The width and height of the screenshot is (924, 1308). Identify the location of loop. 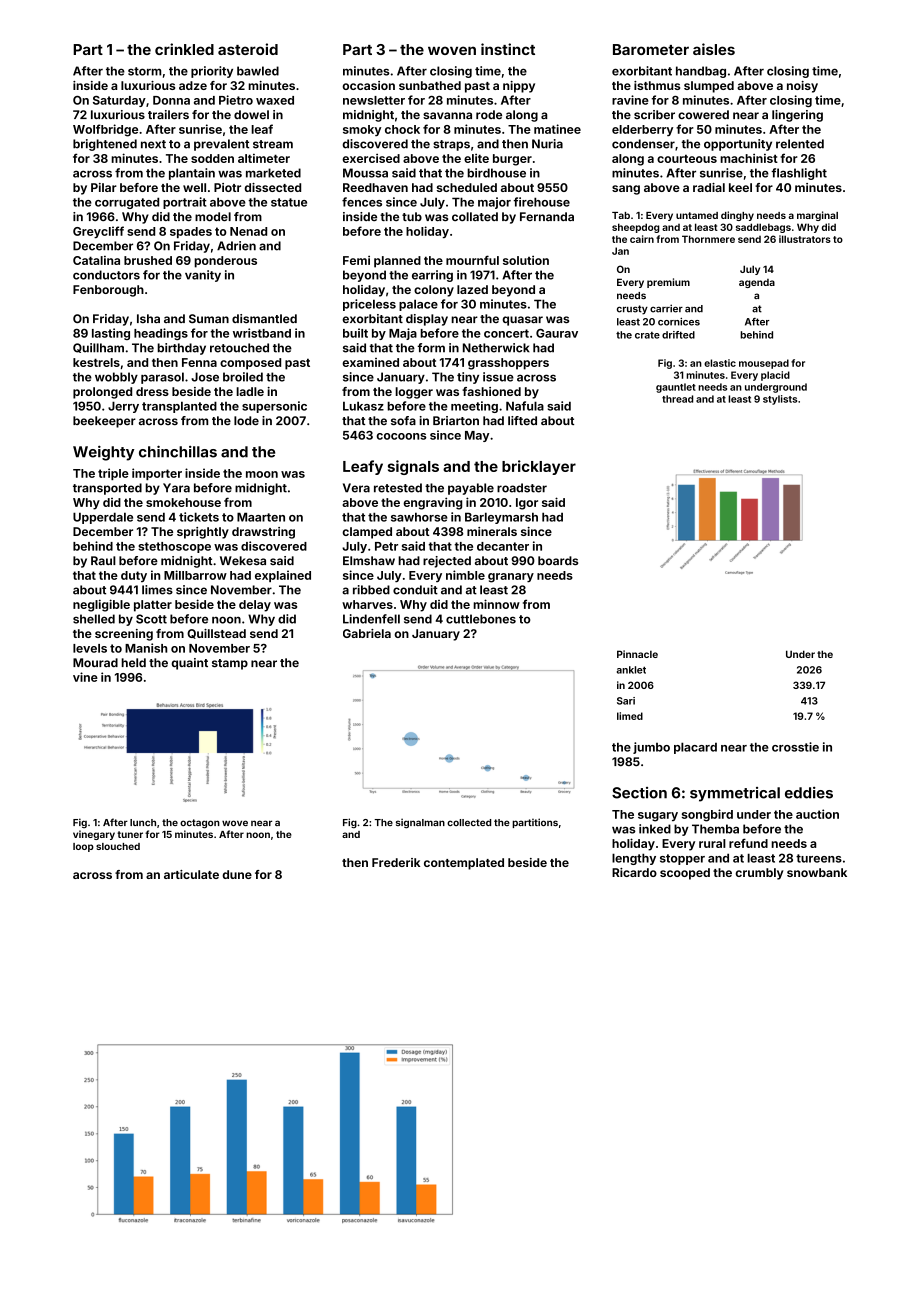
(83, 847).
